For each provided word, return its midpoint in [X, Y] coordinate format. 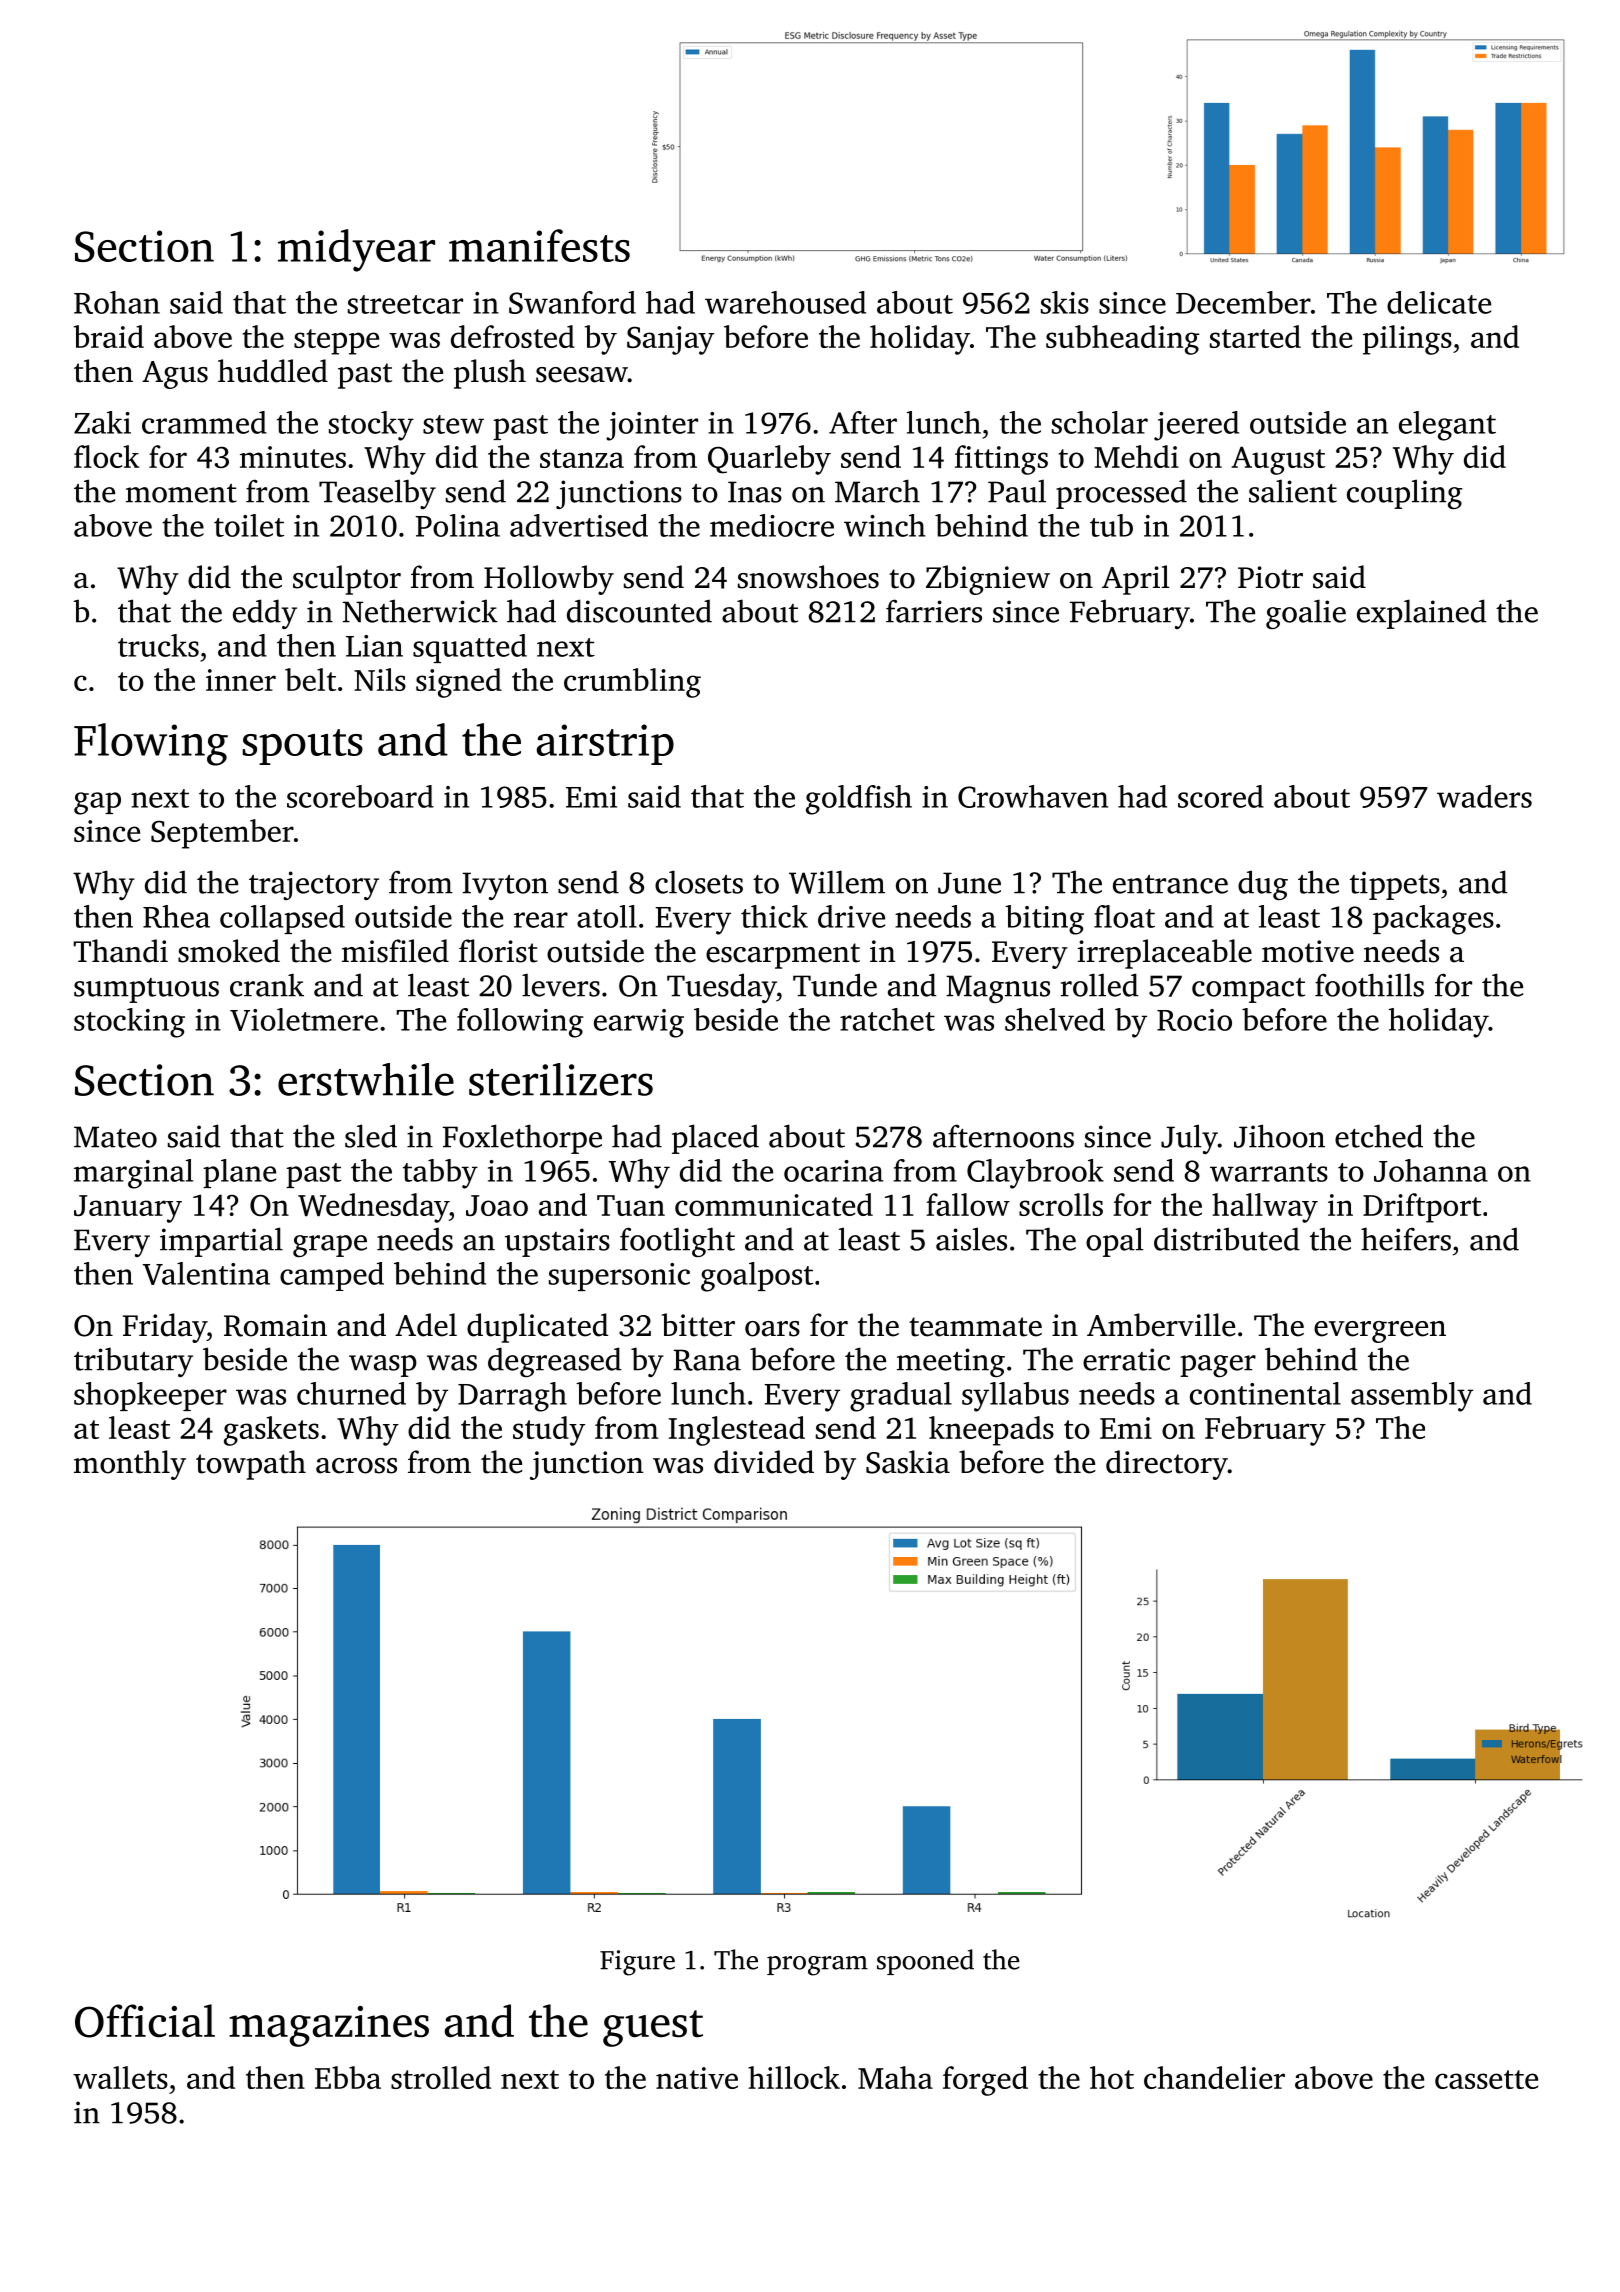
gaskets [271, 1431]
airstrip [605, 744]
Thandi [120, 951]
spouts [302, 747]
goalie [1306, 614]
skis [1065, 302]
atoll [607, 916]
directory [1167, 1465]
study [549, 1431]
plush [490, 374]
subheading [1123, 340]
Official [145, 2021]
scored [1221, 796]
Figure [637, 1963]
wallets [120, 2077]
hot [1112, 2077]
